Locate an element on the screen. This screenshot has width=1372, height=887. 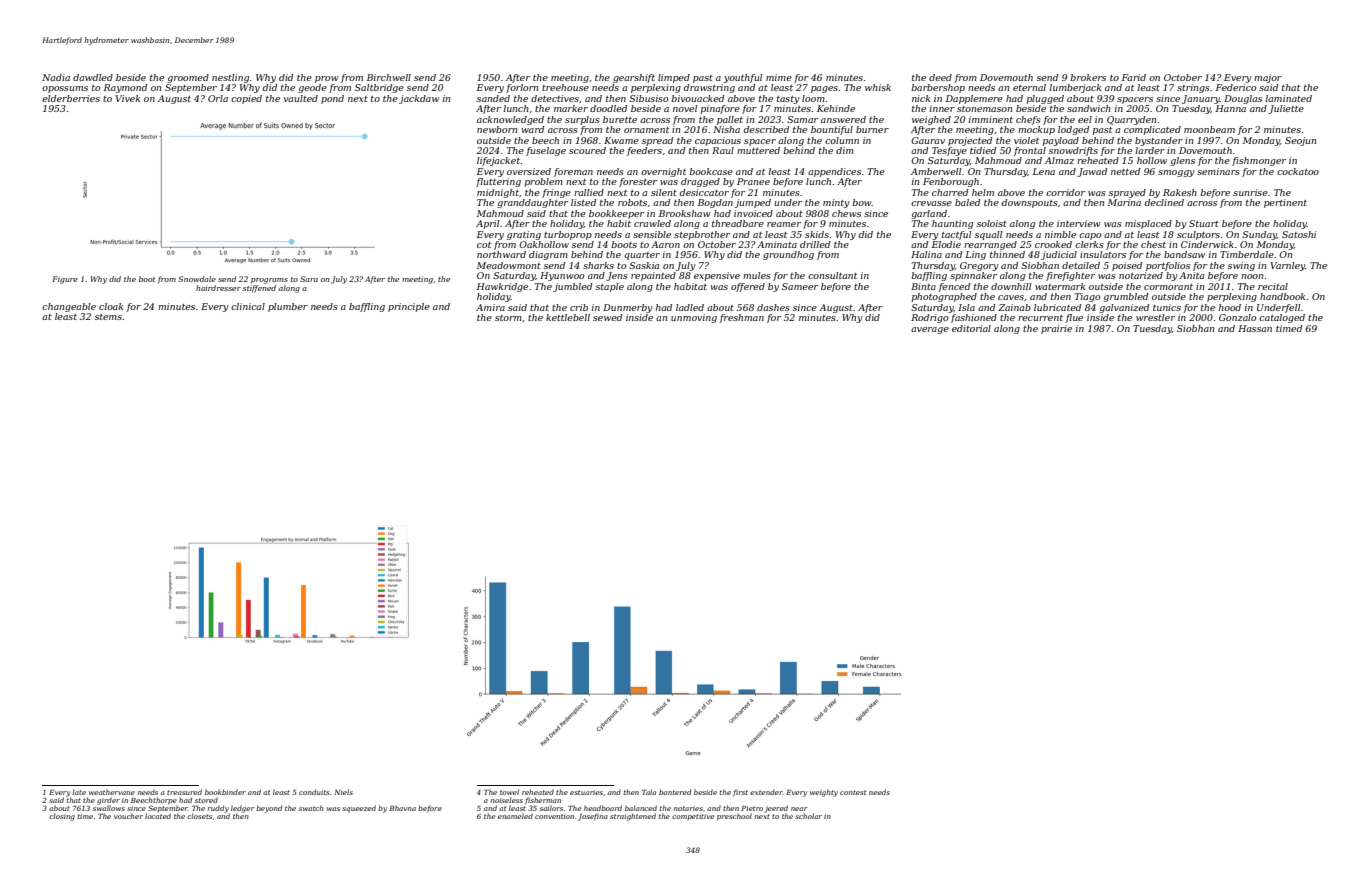
cloak is located at coordinates (111, 306).
